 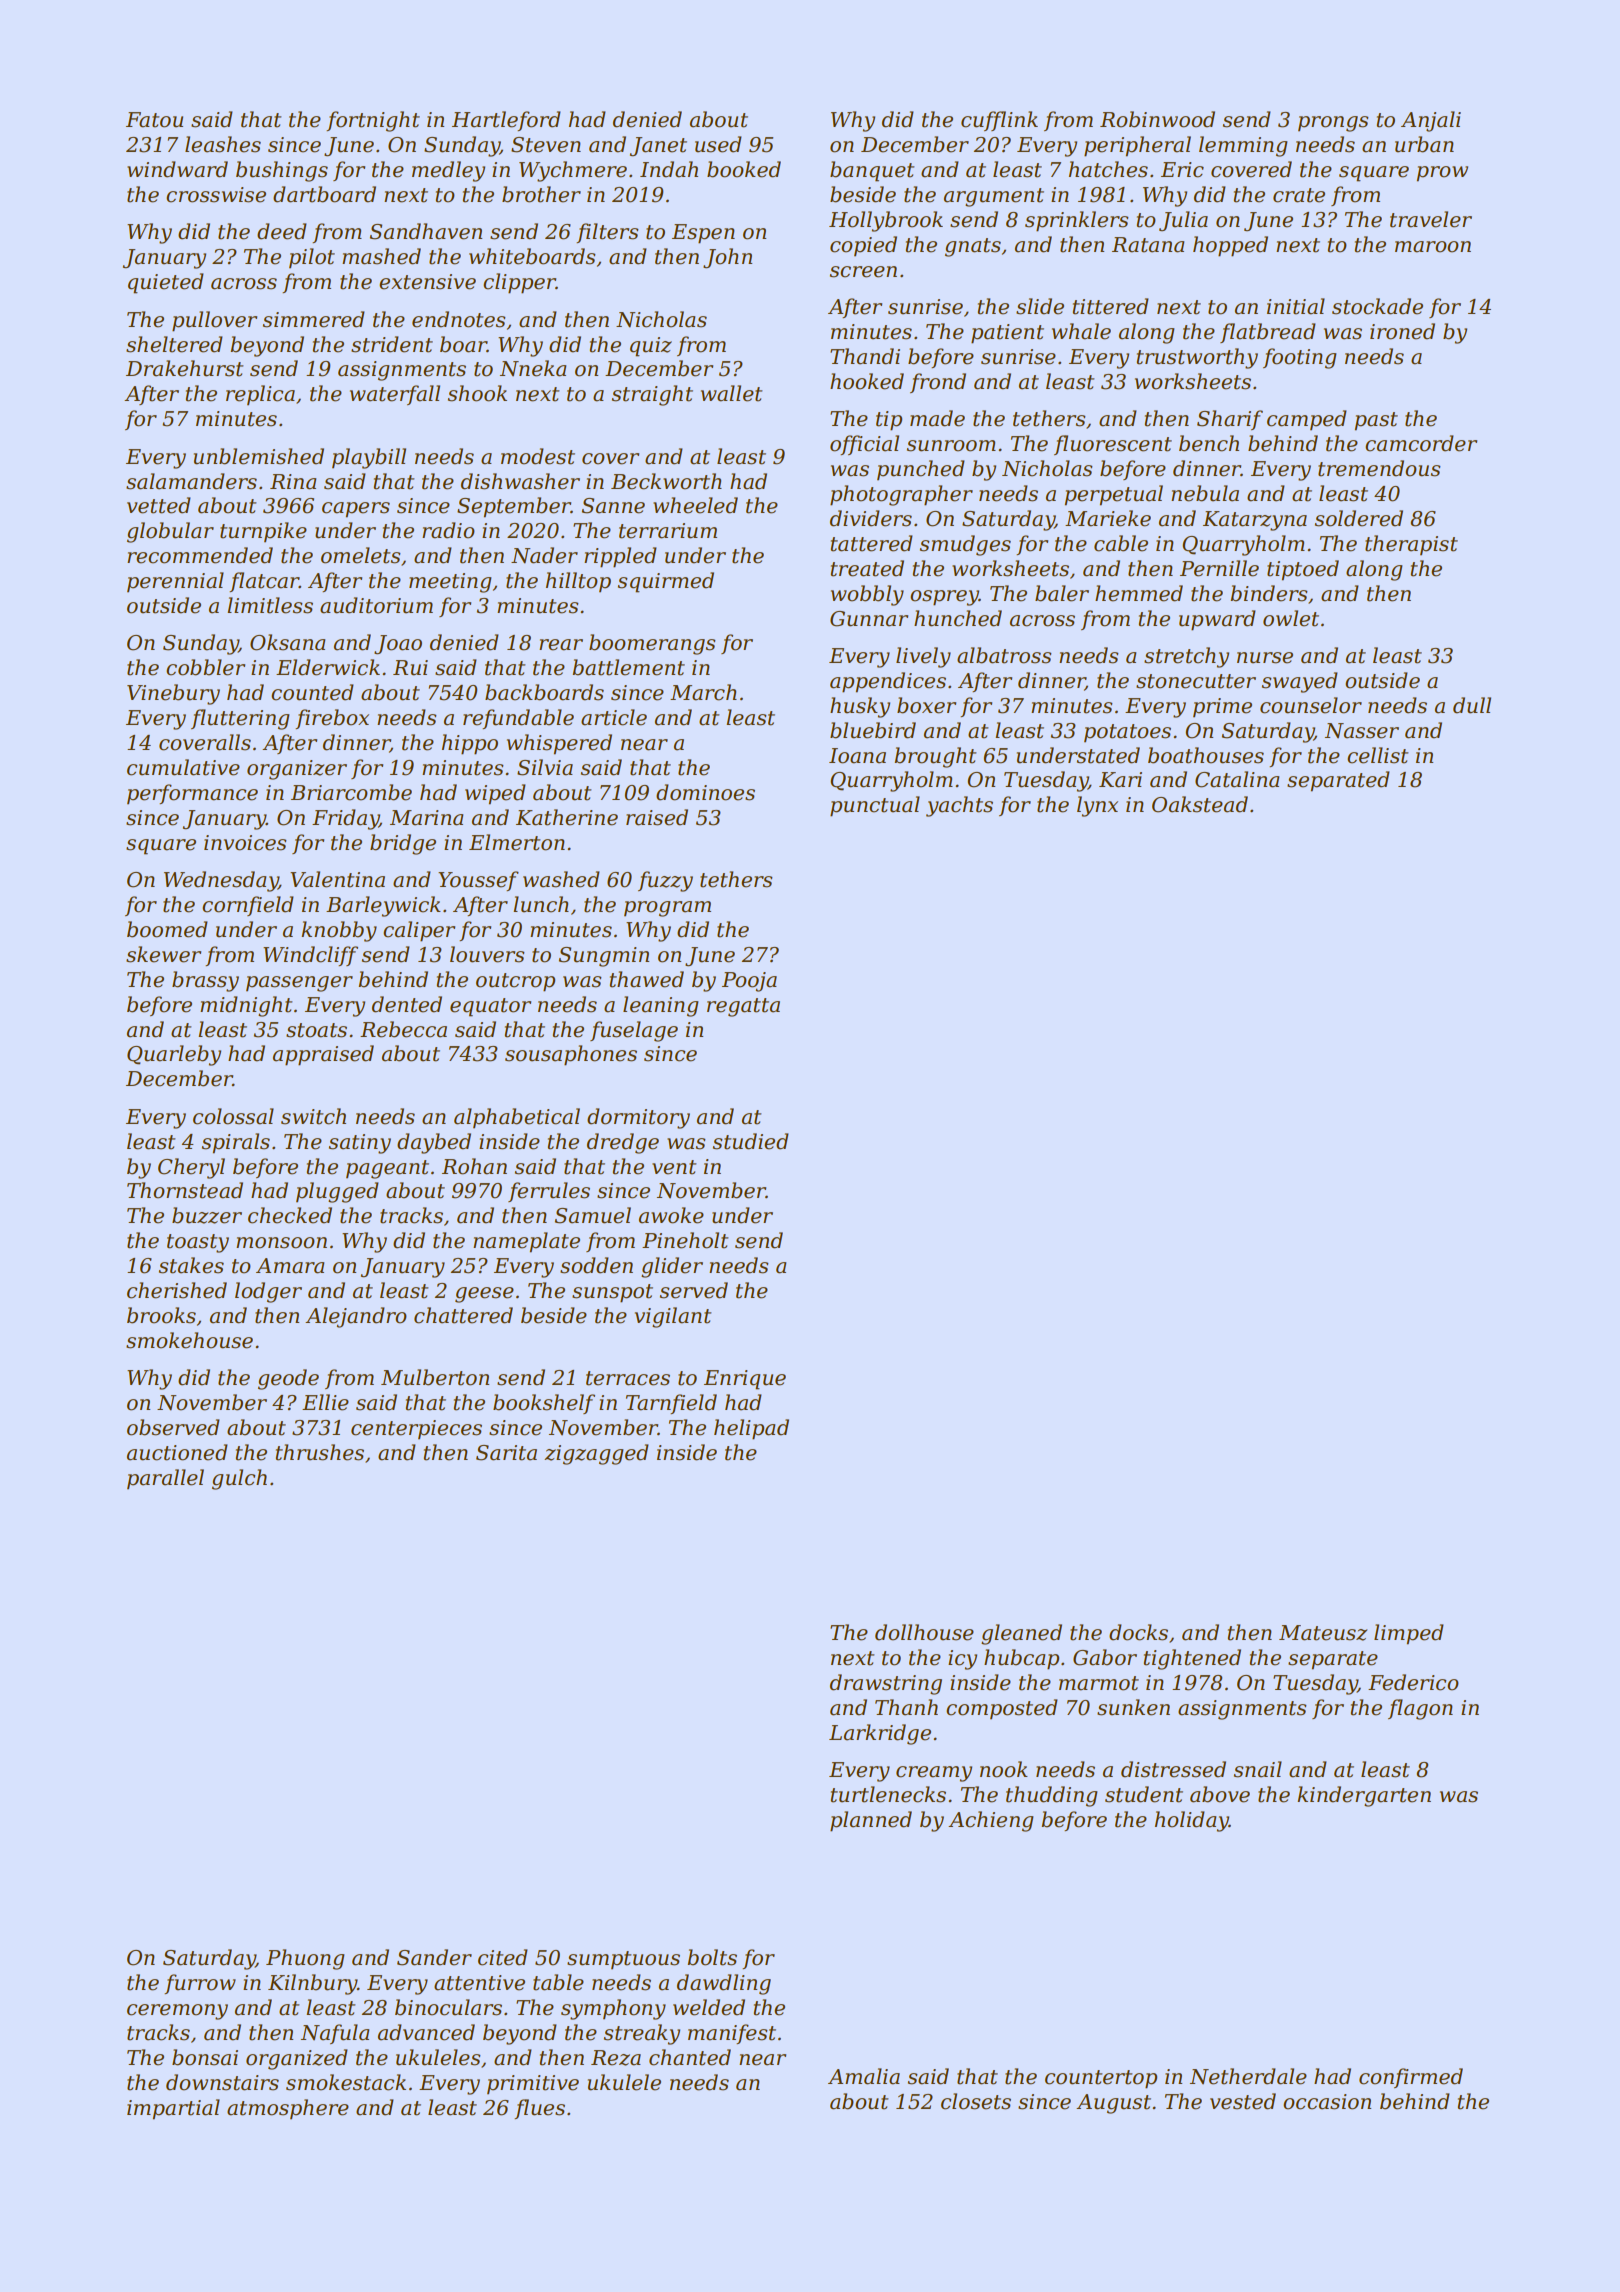 What do you see at coordinates (173, 2109) in the image?
I see `impartial` at bounding box center [173, 2109].
